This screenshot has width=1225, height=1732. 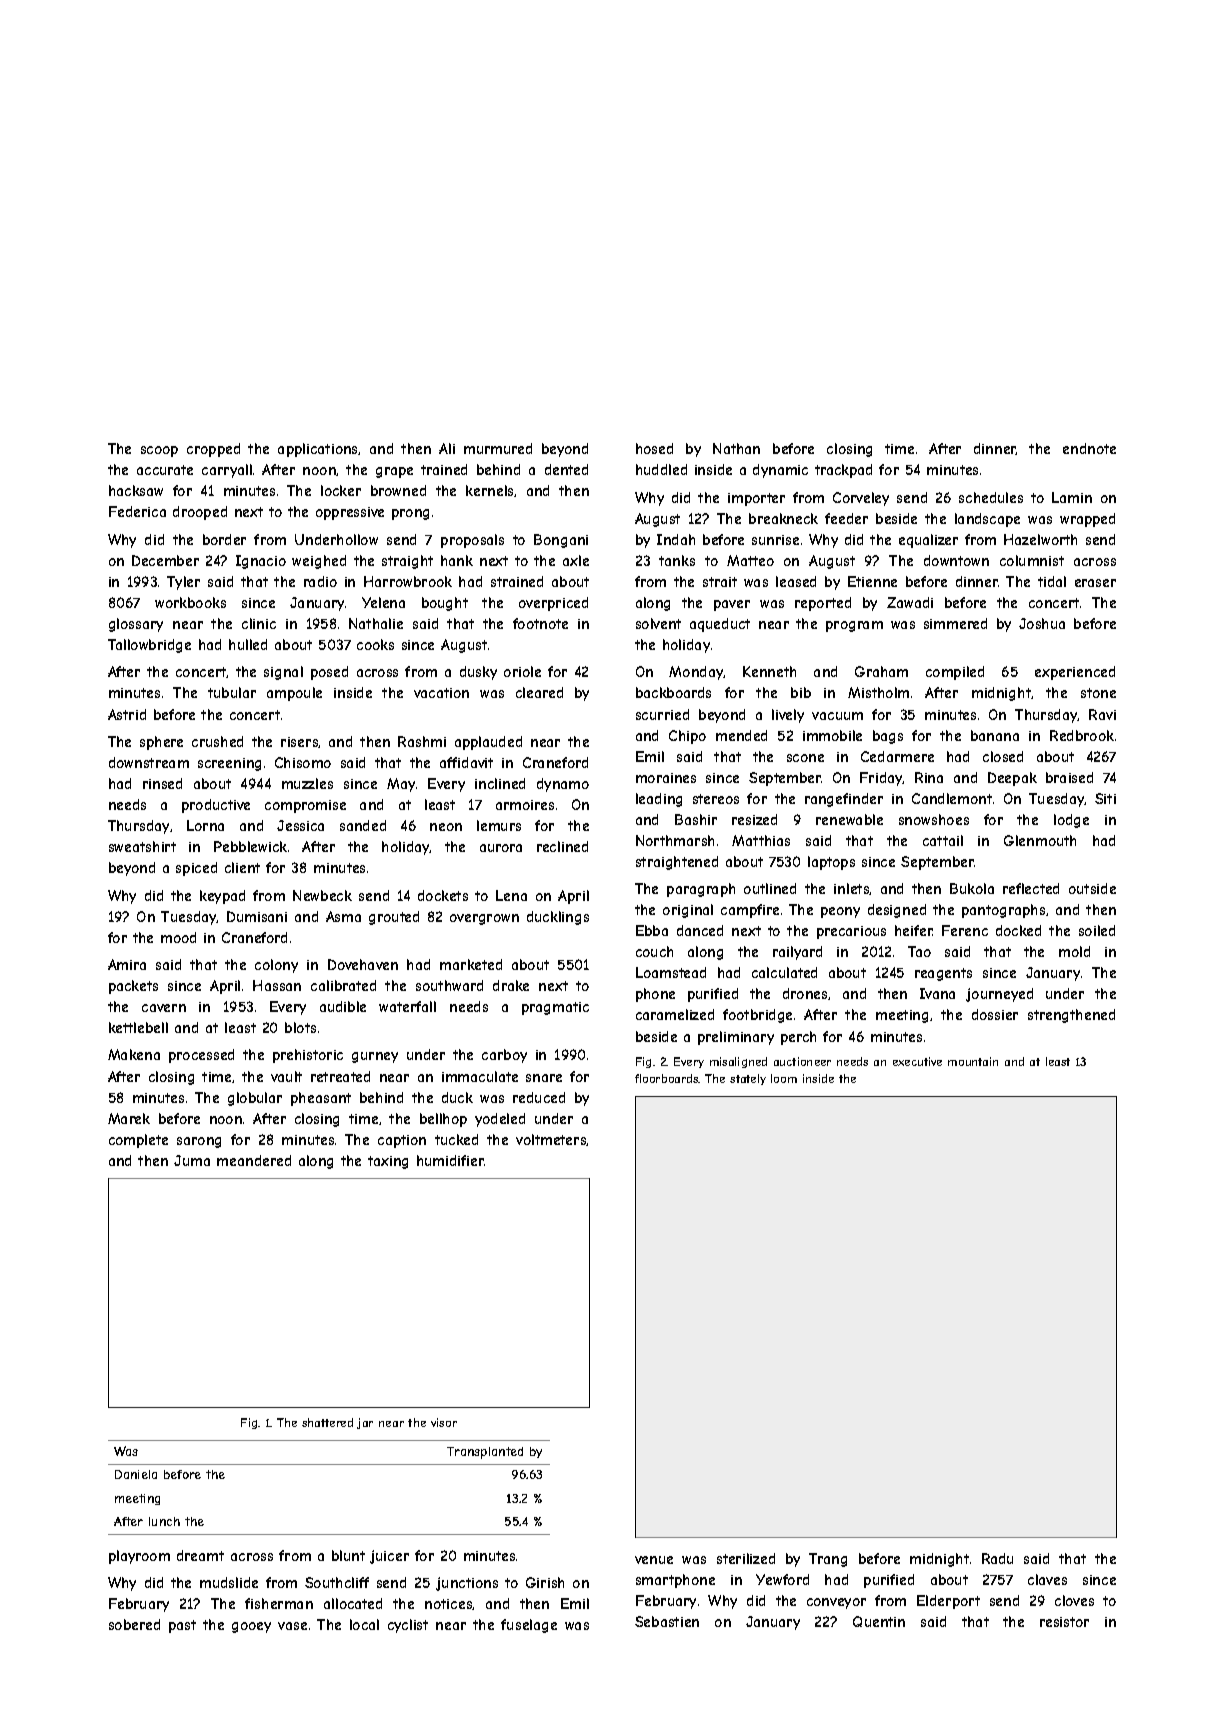 What do you see at coordinates (138, 1141) in the screenshot?
I see `complete` at bounding box center [138, 1141].
